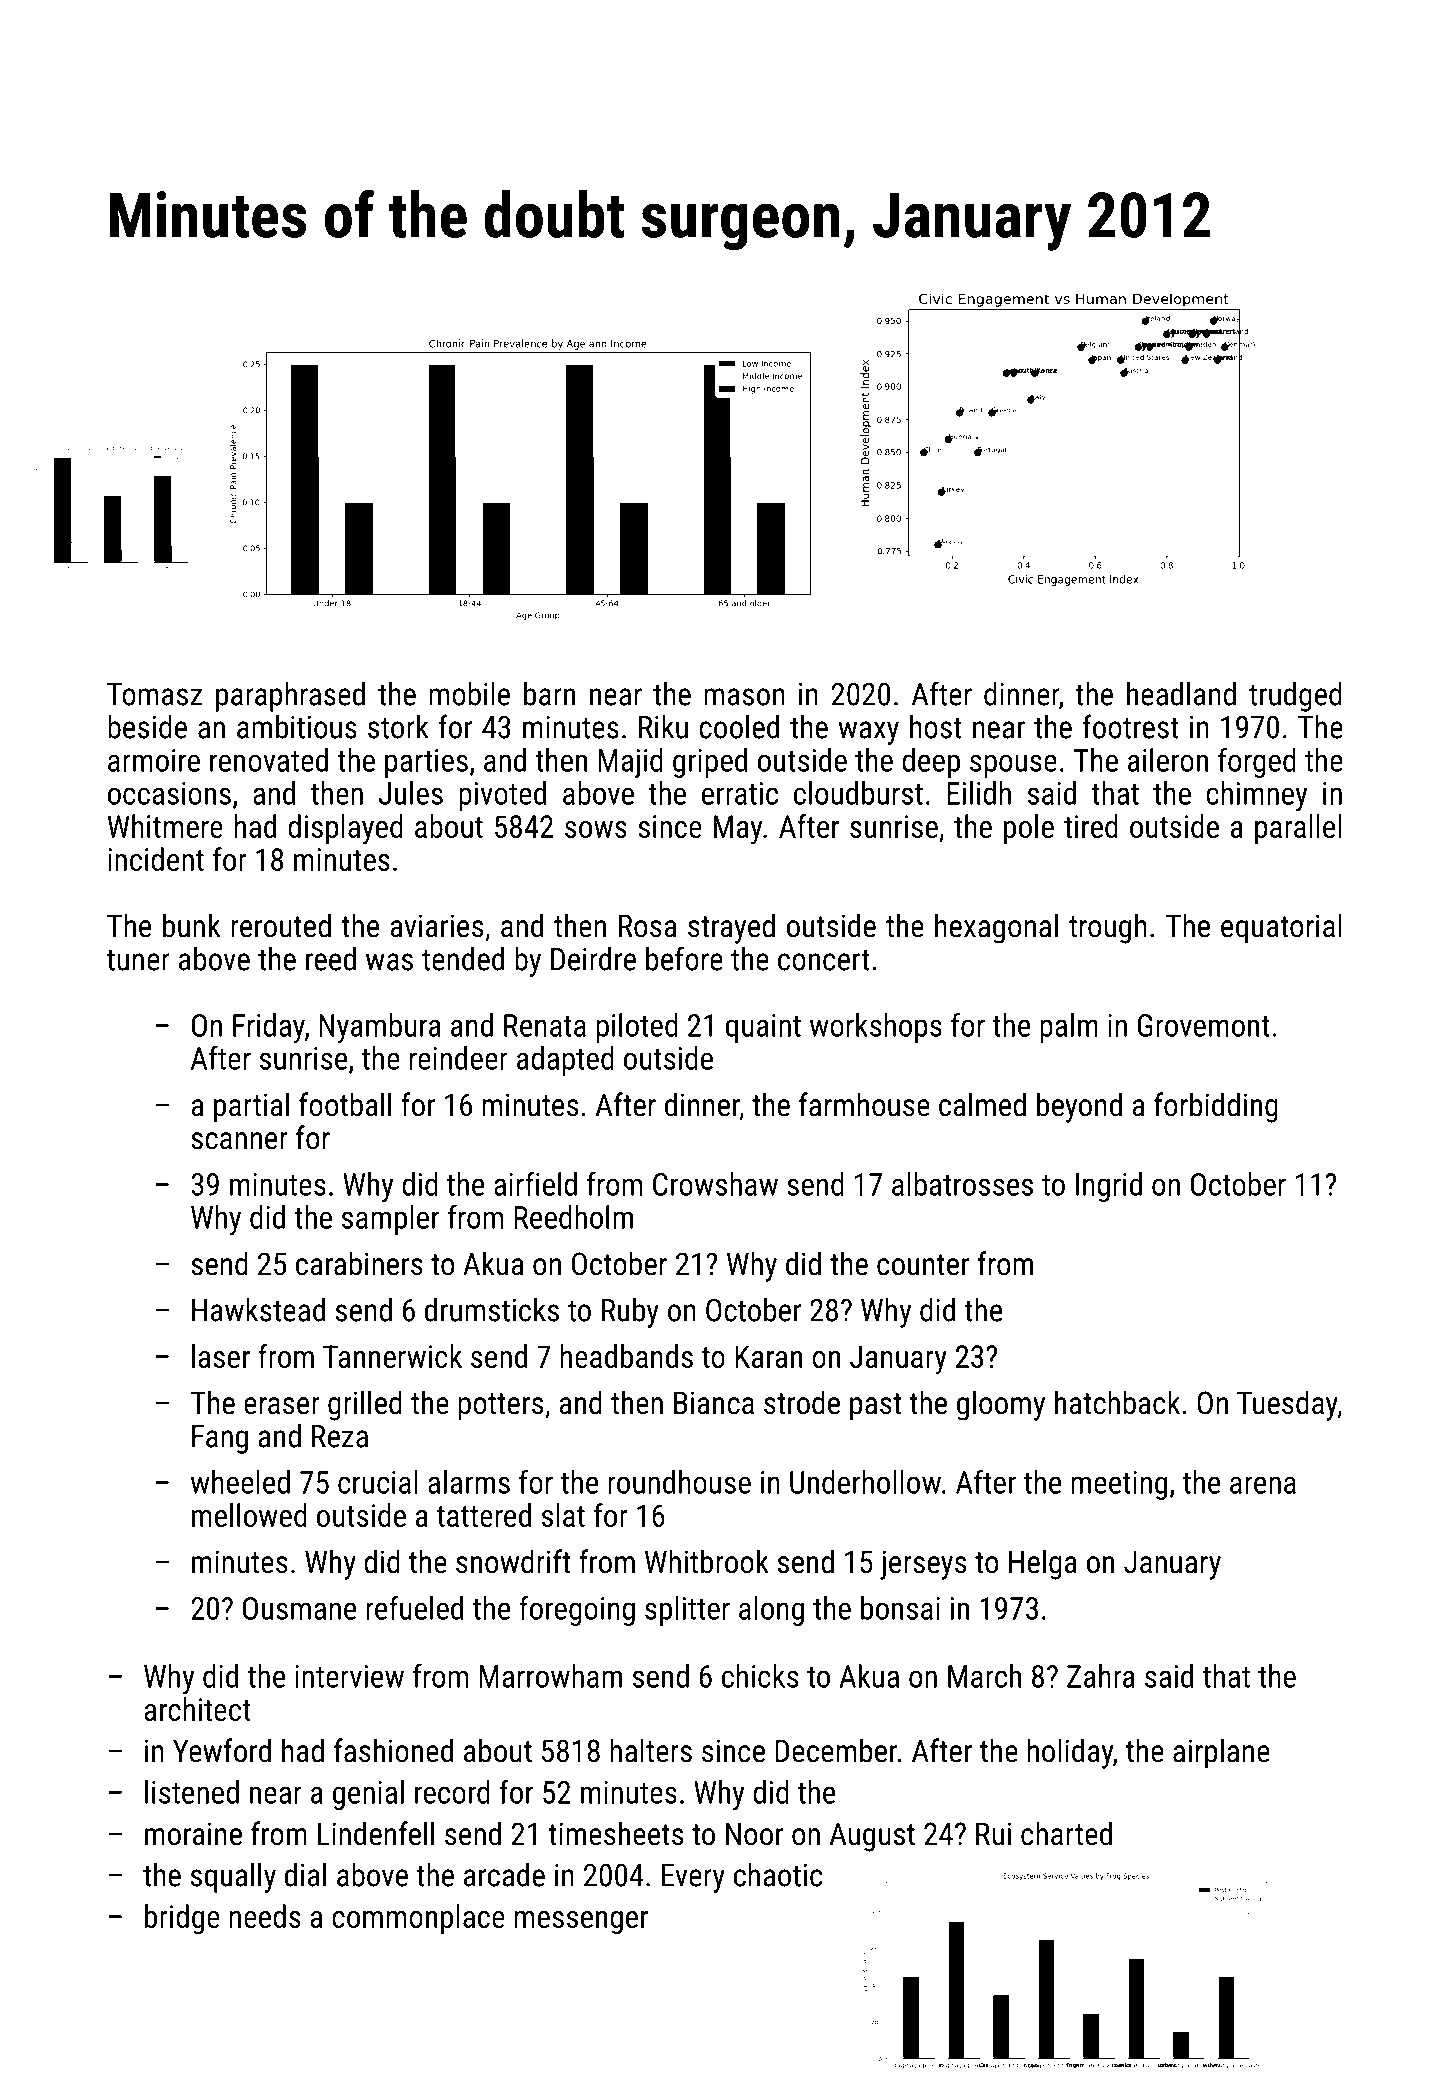  Describe the element at coordinates (923, 1265) in the image. I see `counter` at that location.
